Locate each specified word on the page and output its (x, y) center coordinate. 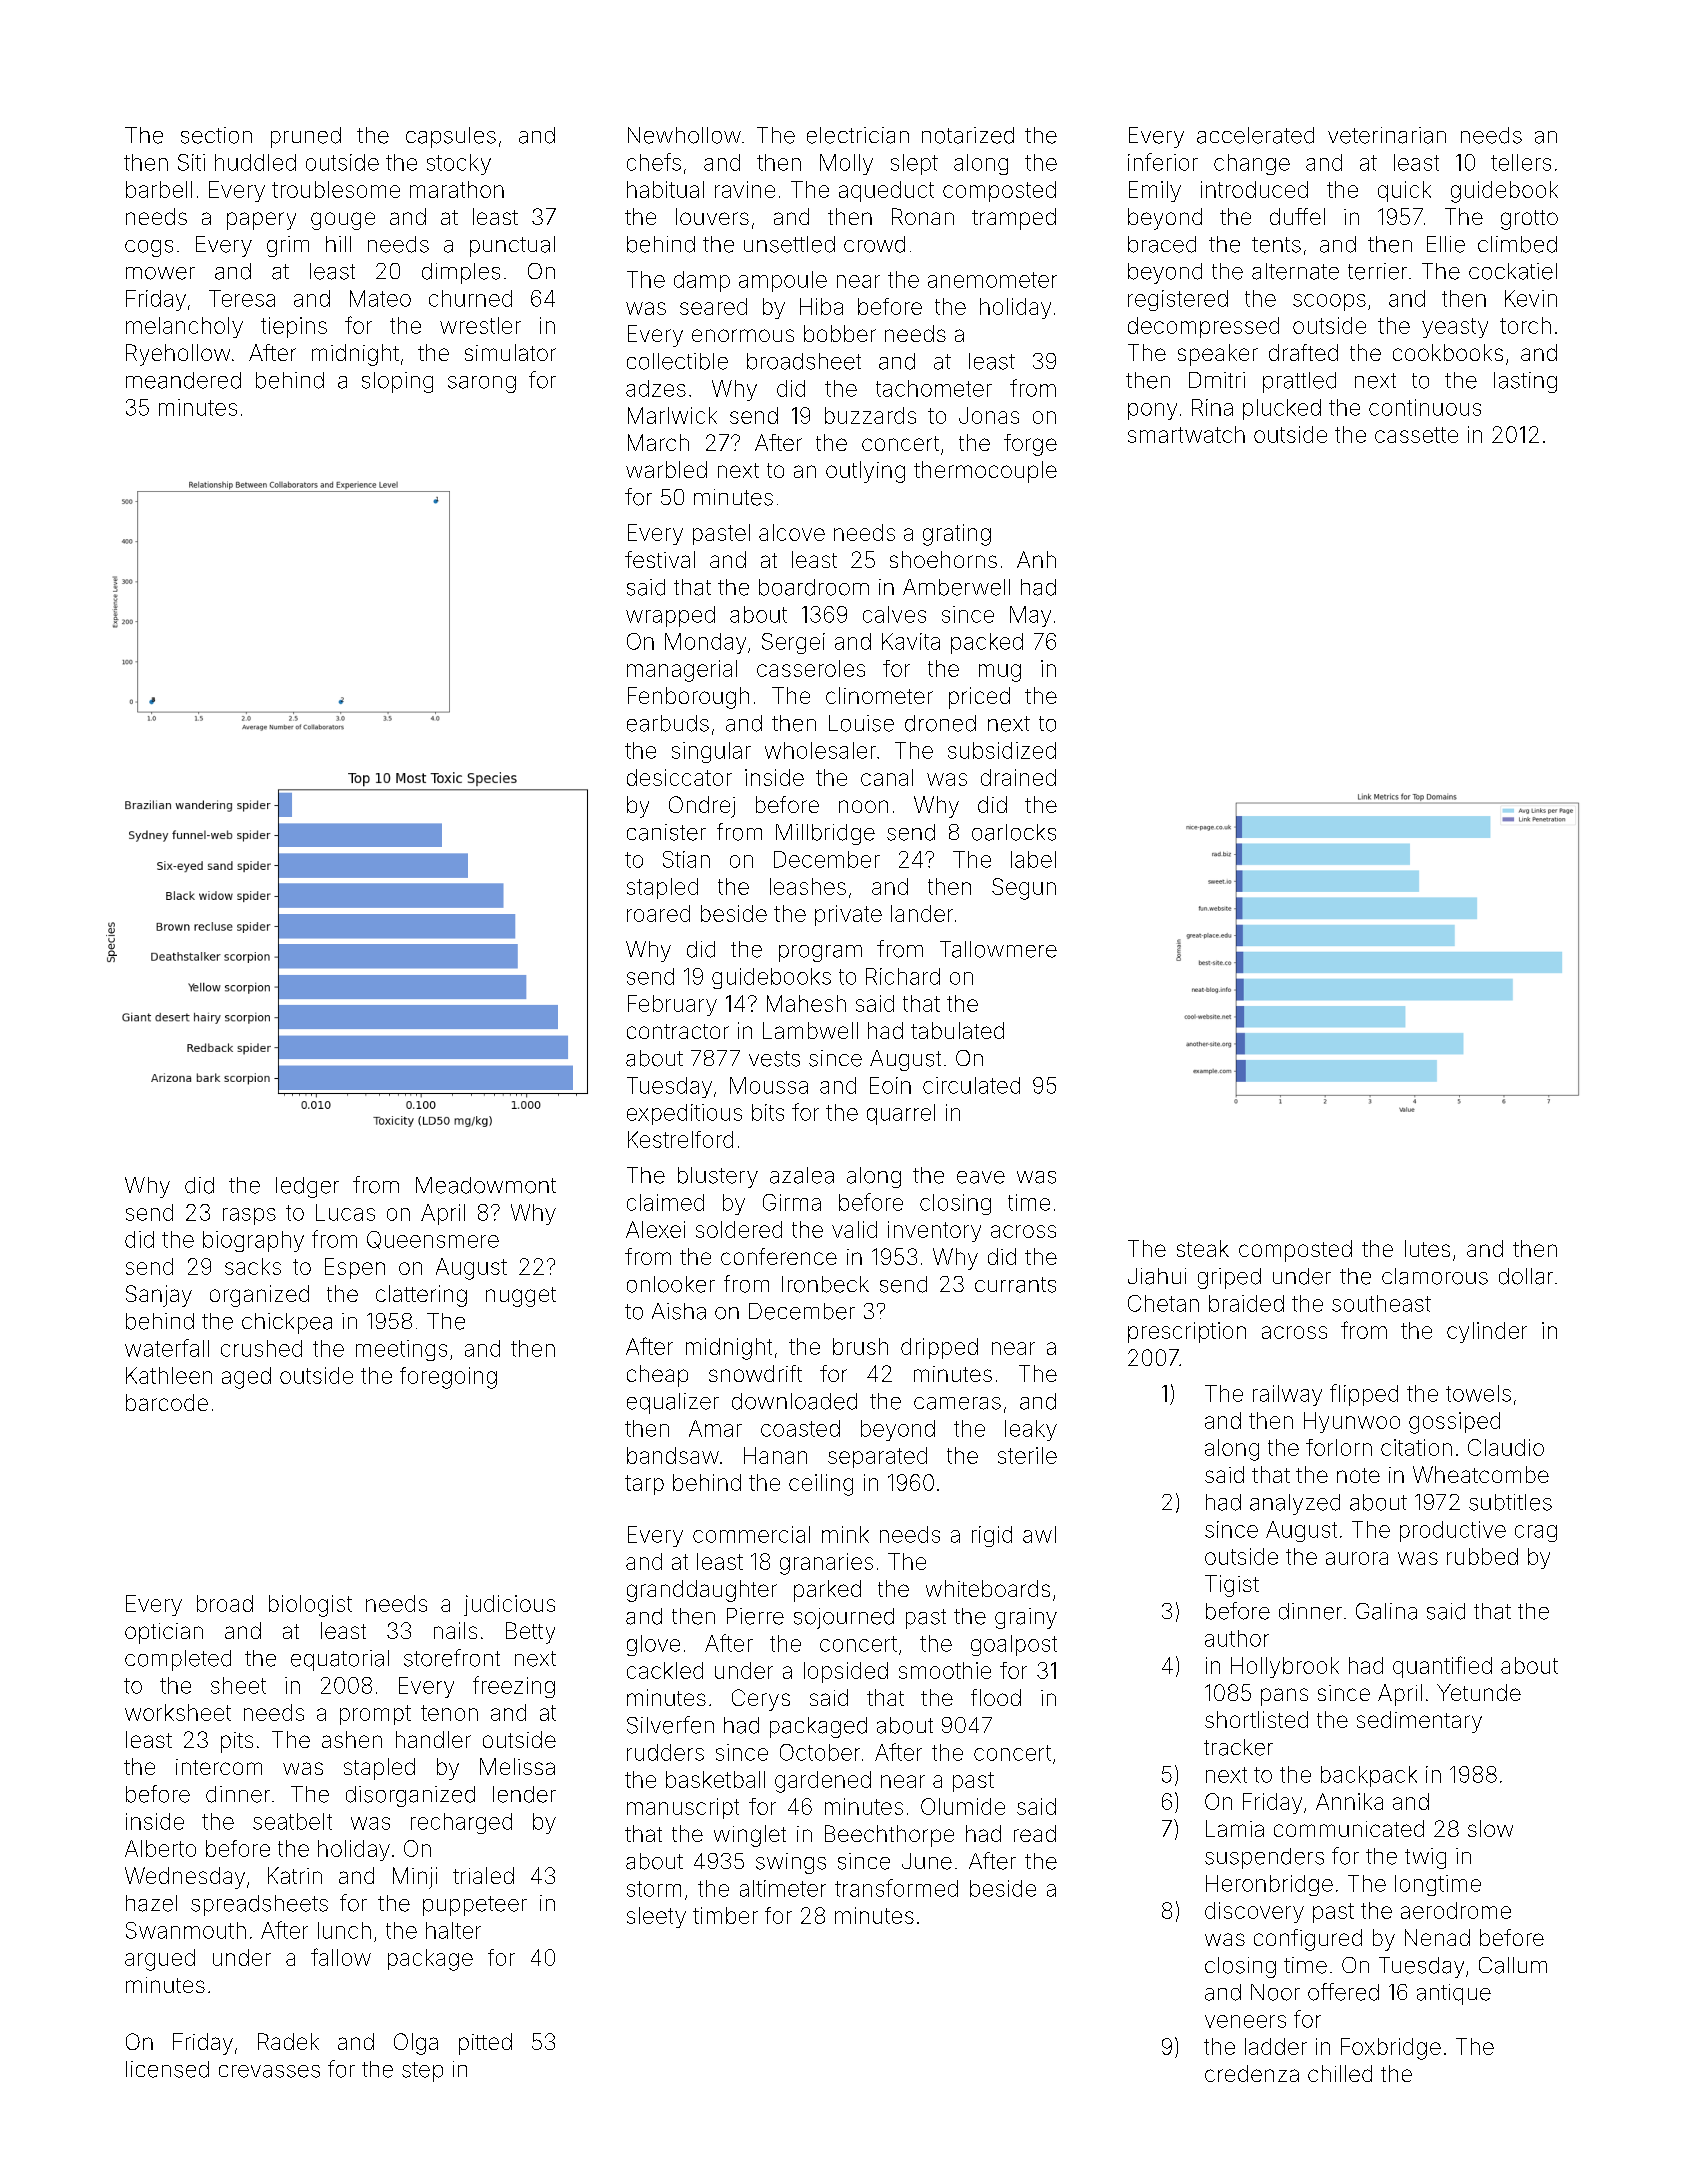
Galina (1386, 1611)
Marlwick (672, 415)
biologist (310, 1606)
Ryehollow (178, 355)
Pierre (755, 1616)
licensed (167, 2069)
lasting (1525, 382)
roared (658, 913)
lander (922, 913)
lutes (1427, 1248)
